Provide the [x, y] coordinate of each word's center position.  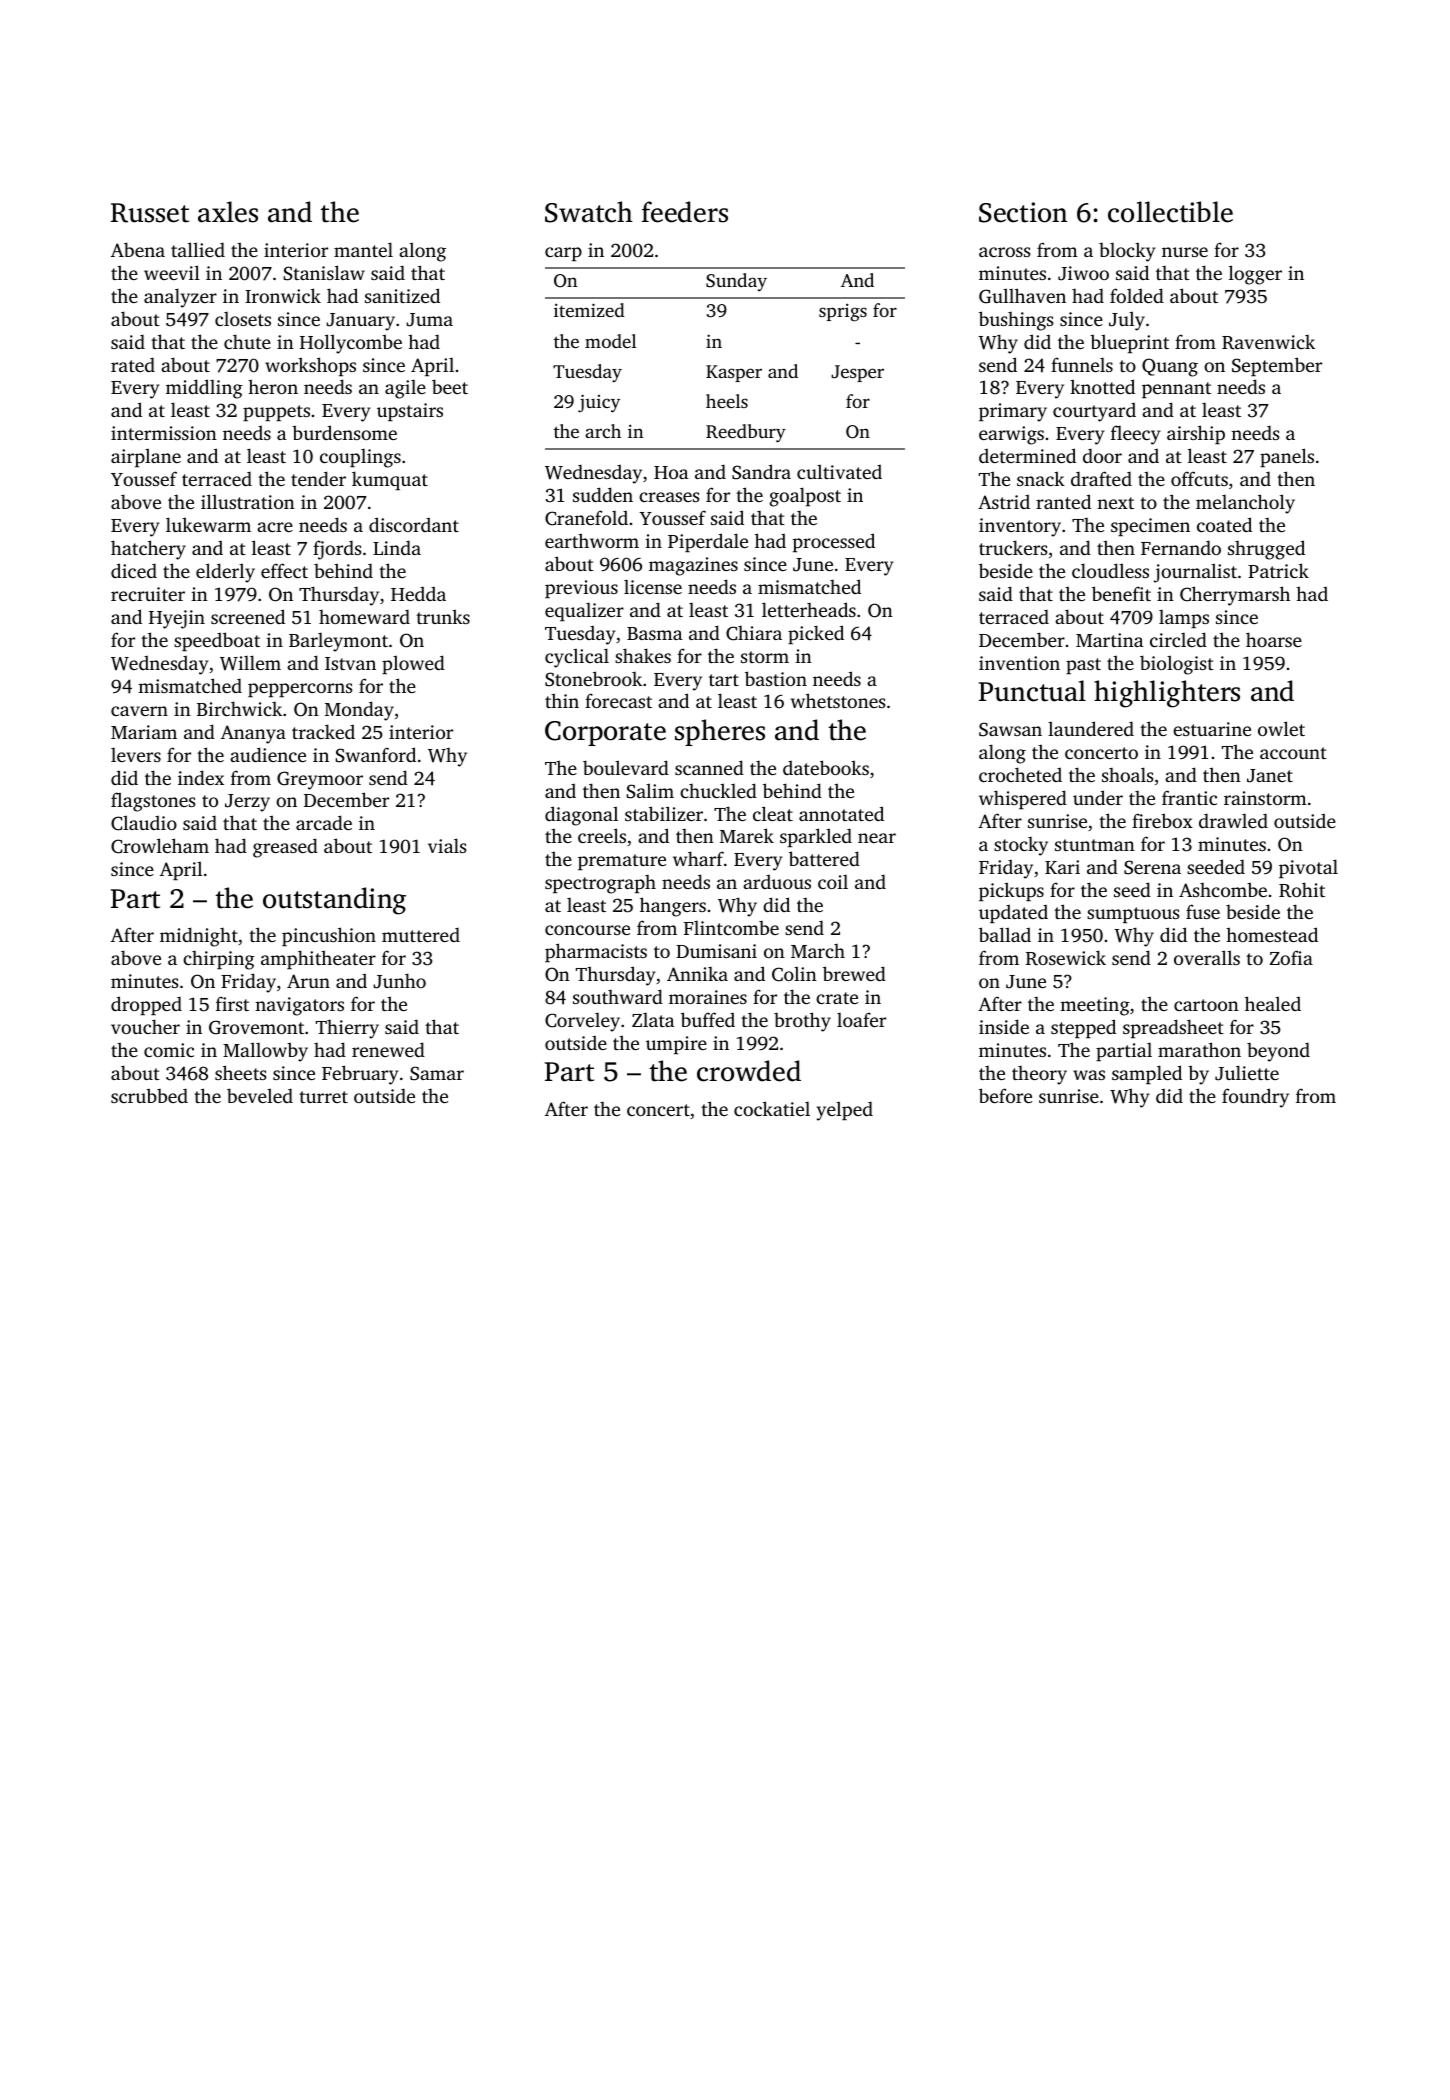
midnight [199, 937]
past [1083, 666]
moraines [708, 997]
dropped [146, 1005]
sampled [1147, 1074]
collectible [1170, 212]
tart [724, 680]
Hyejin [177, 619]
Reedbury [746, 433]
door [1102, 455]
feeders [685, 212]
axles [228, 212]
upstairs [410, 412]
